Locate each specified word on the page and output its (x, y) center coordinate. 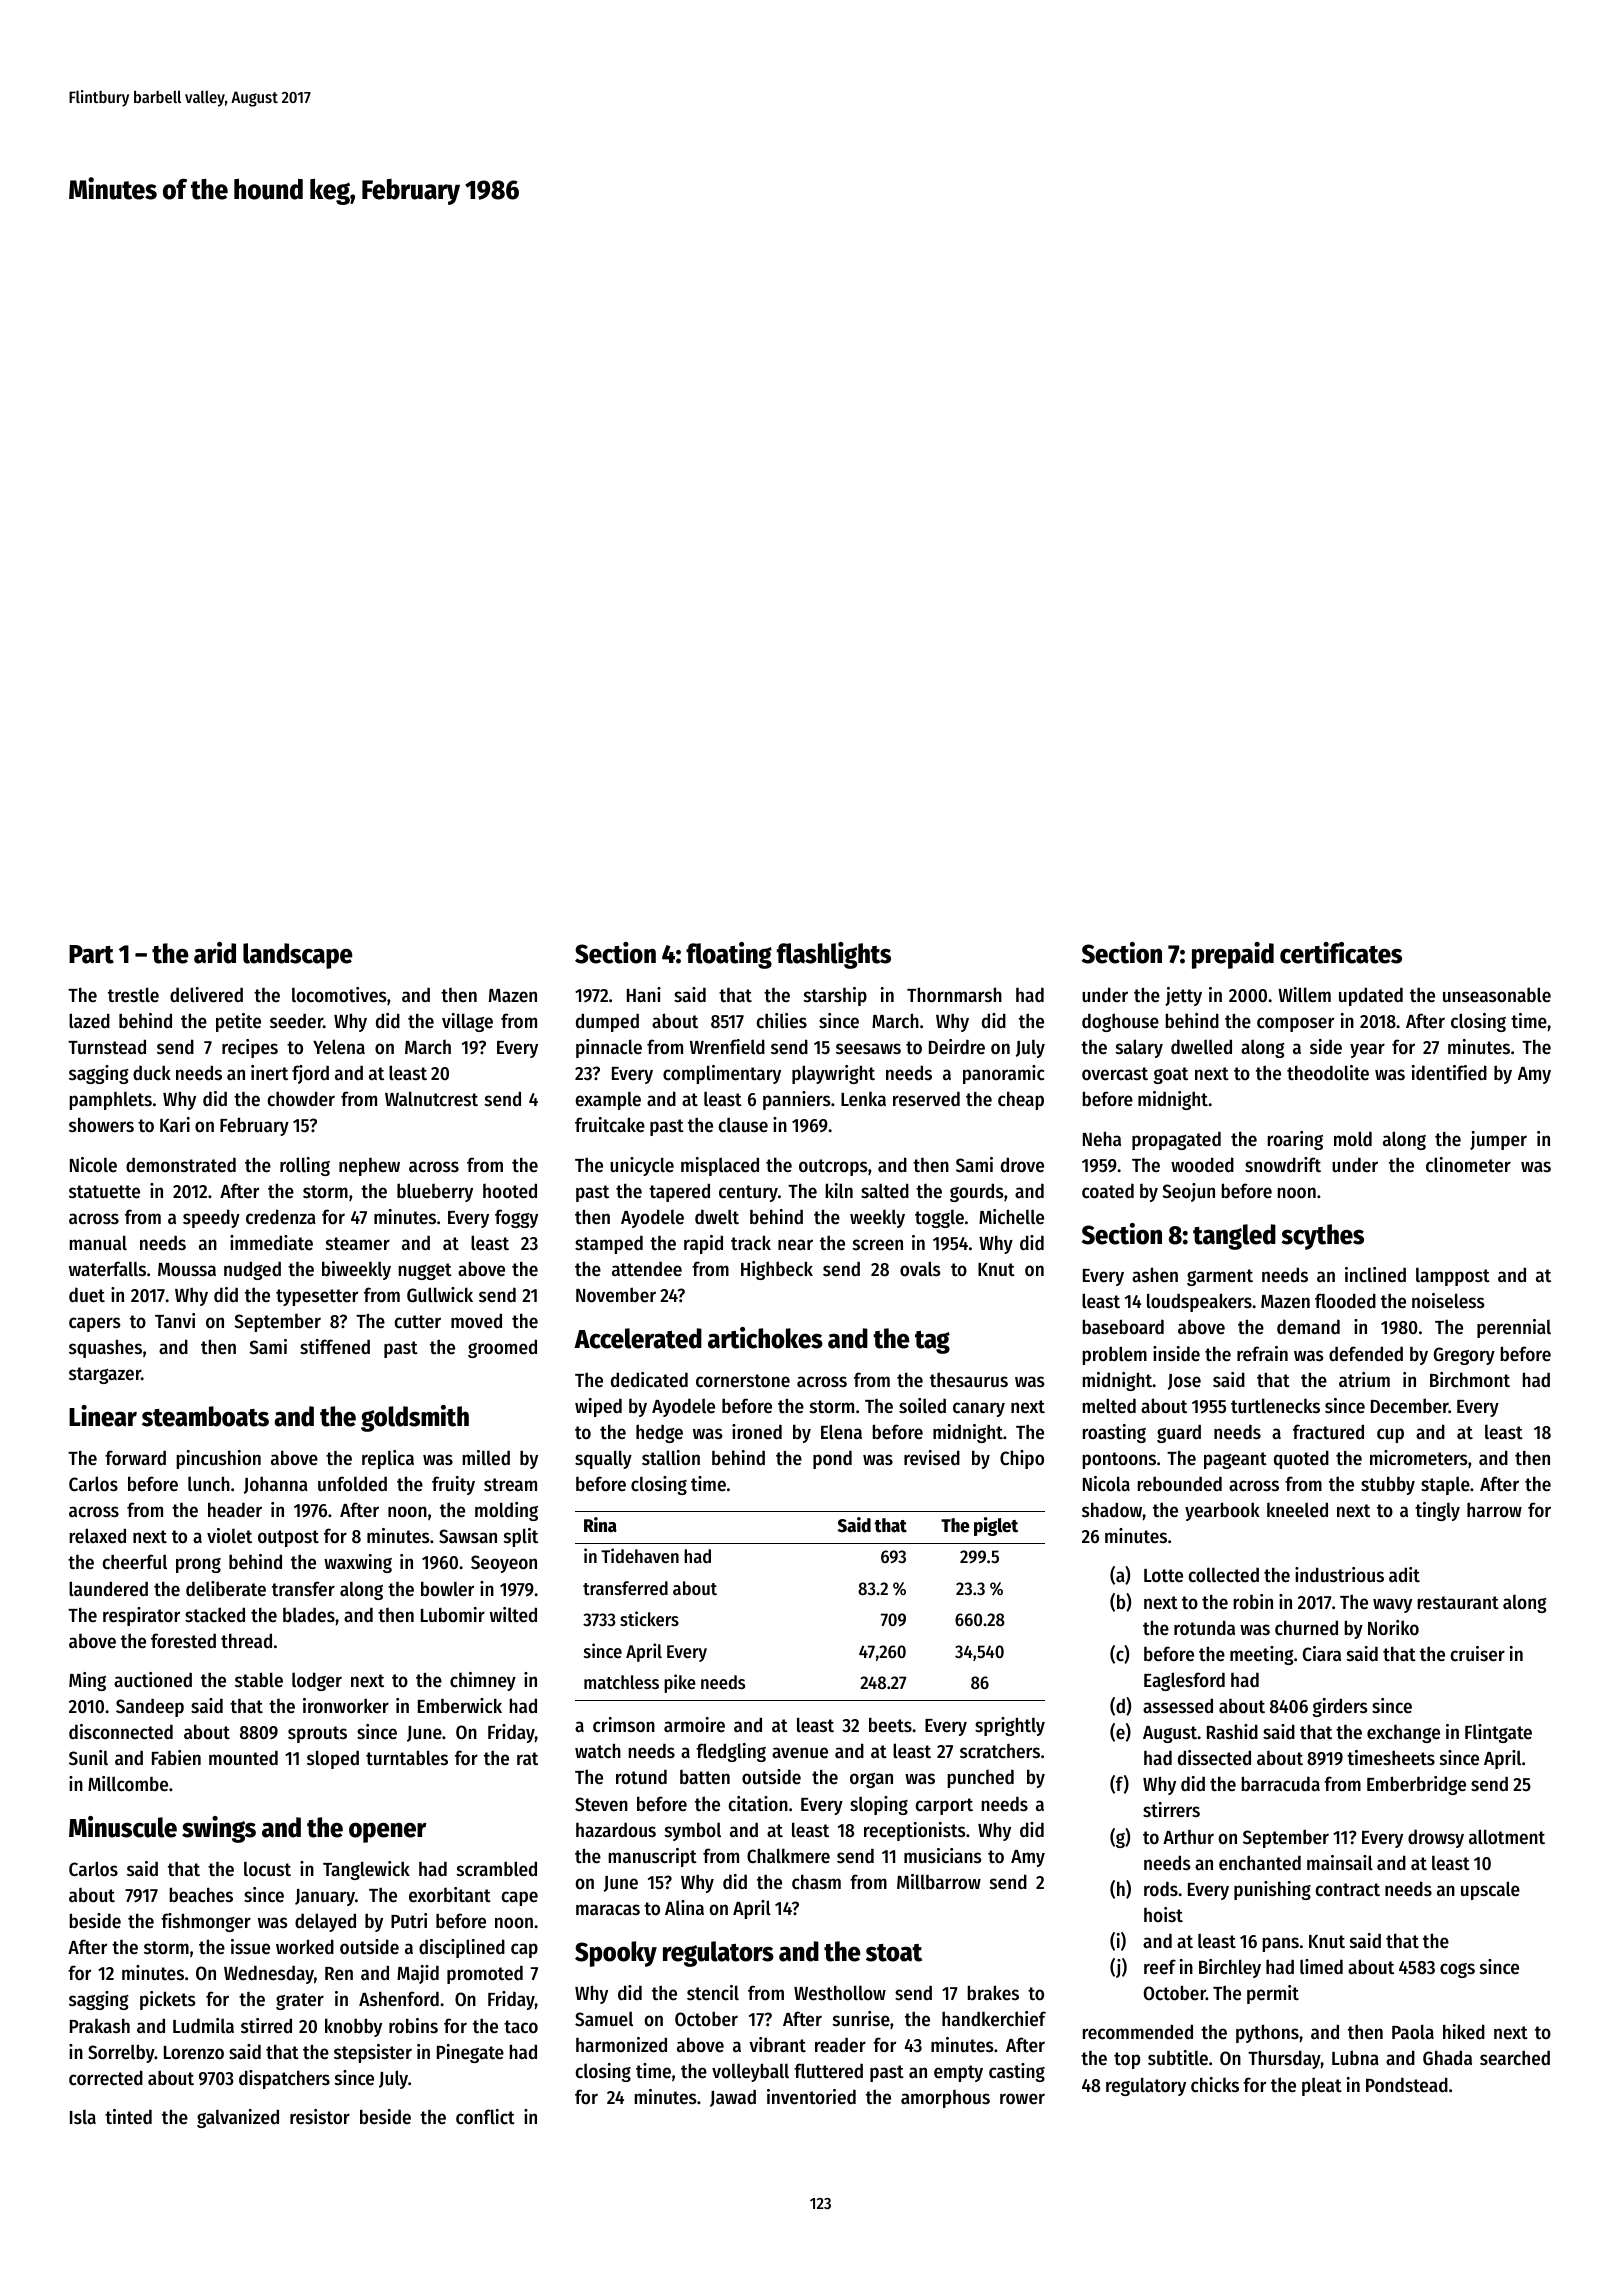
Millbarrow (939, 1882)
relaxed (97, 1536)
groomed (502, 1348)
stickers (649, 1618)
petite (238, 1022)
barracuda (1280, 1784)
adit (1404, 1574)
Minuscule (123, 1827)
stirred (266, 2026)
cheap (1021, 1100)
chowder (301, 1099)
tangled (1234, 1237)
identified (1449, 1073)
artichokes (765, 1338)
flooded (1345, 1301)
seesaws (868, 1049)
